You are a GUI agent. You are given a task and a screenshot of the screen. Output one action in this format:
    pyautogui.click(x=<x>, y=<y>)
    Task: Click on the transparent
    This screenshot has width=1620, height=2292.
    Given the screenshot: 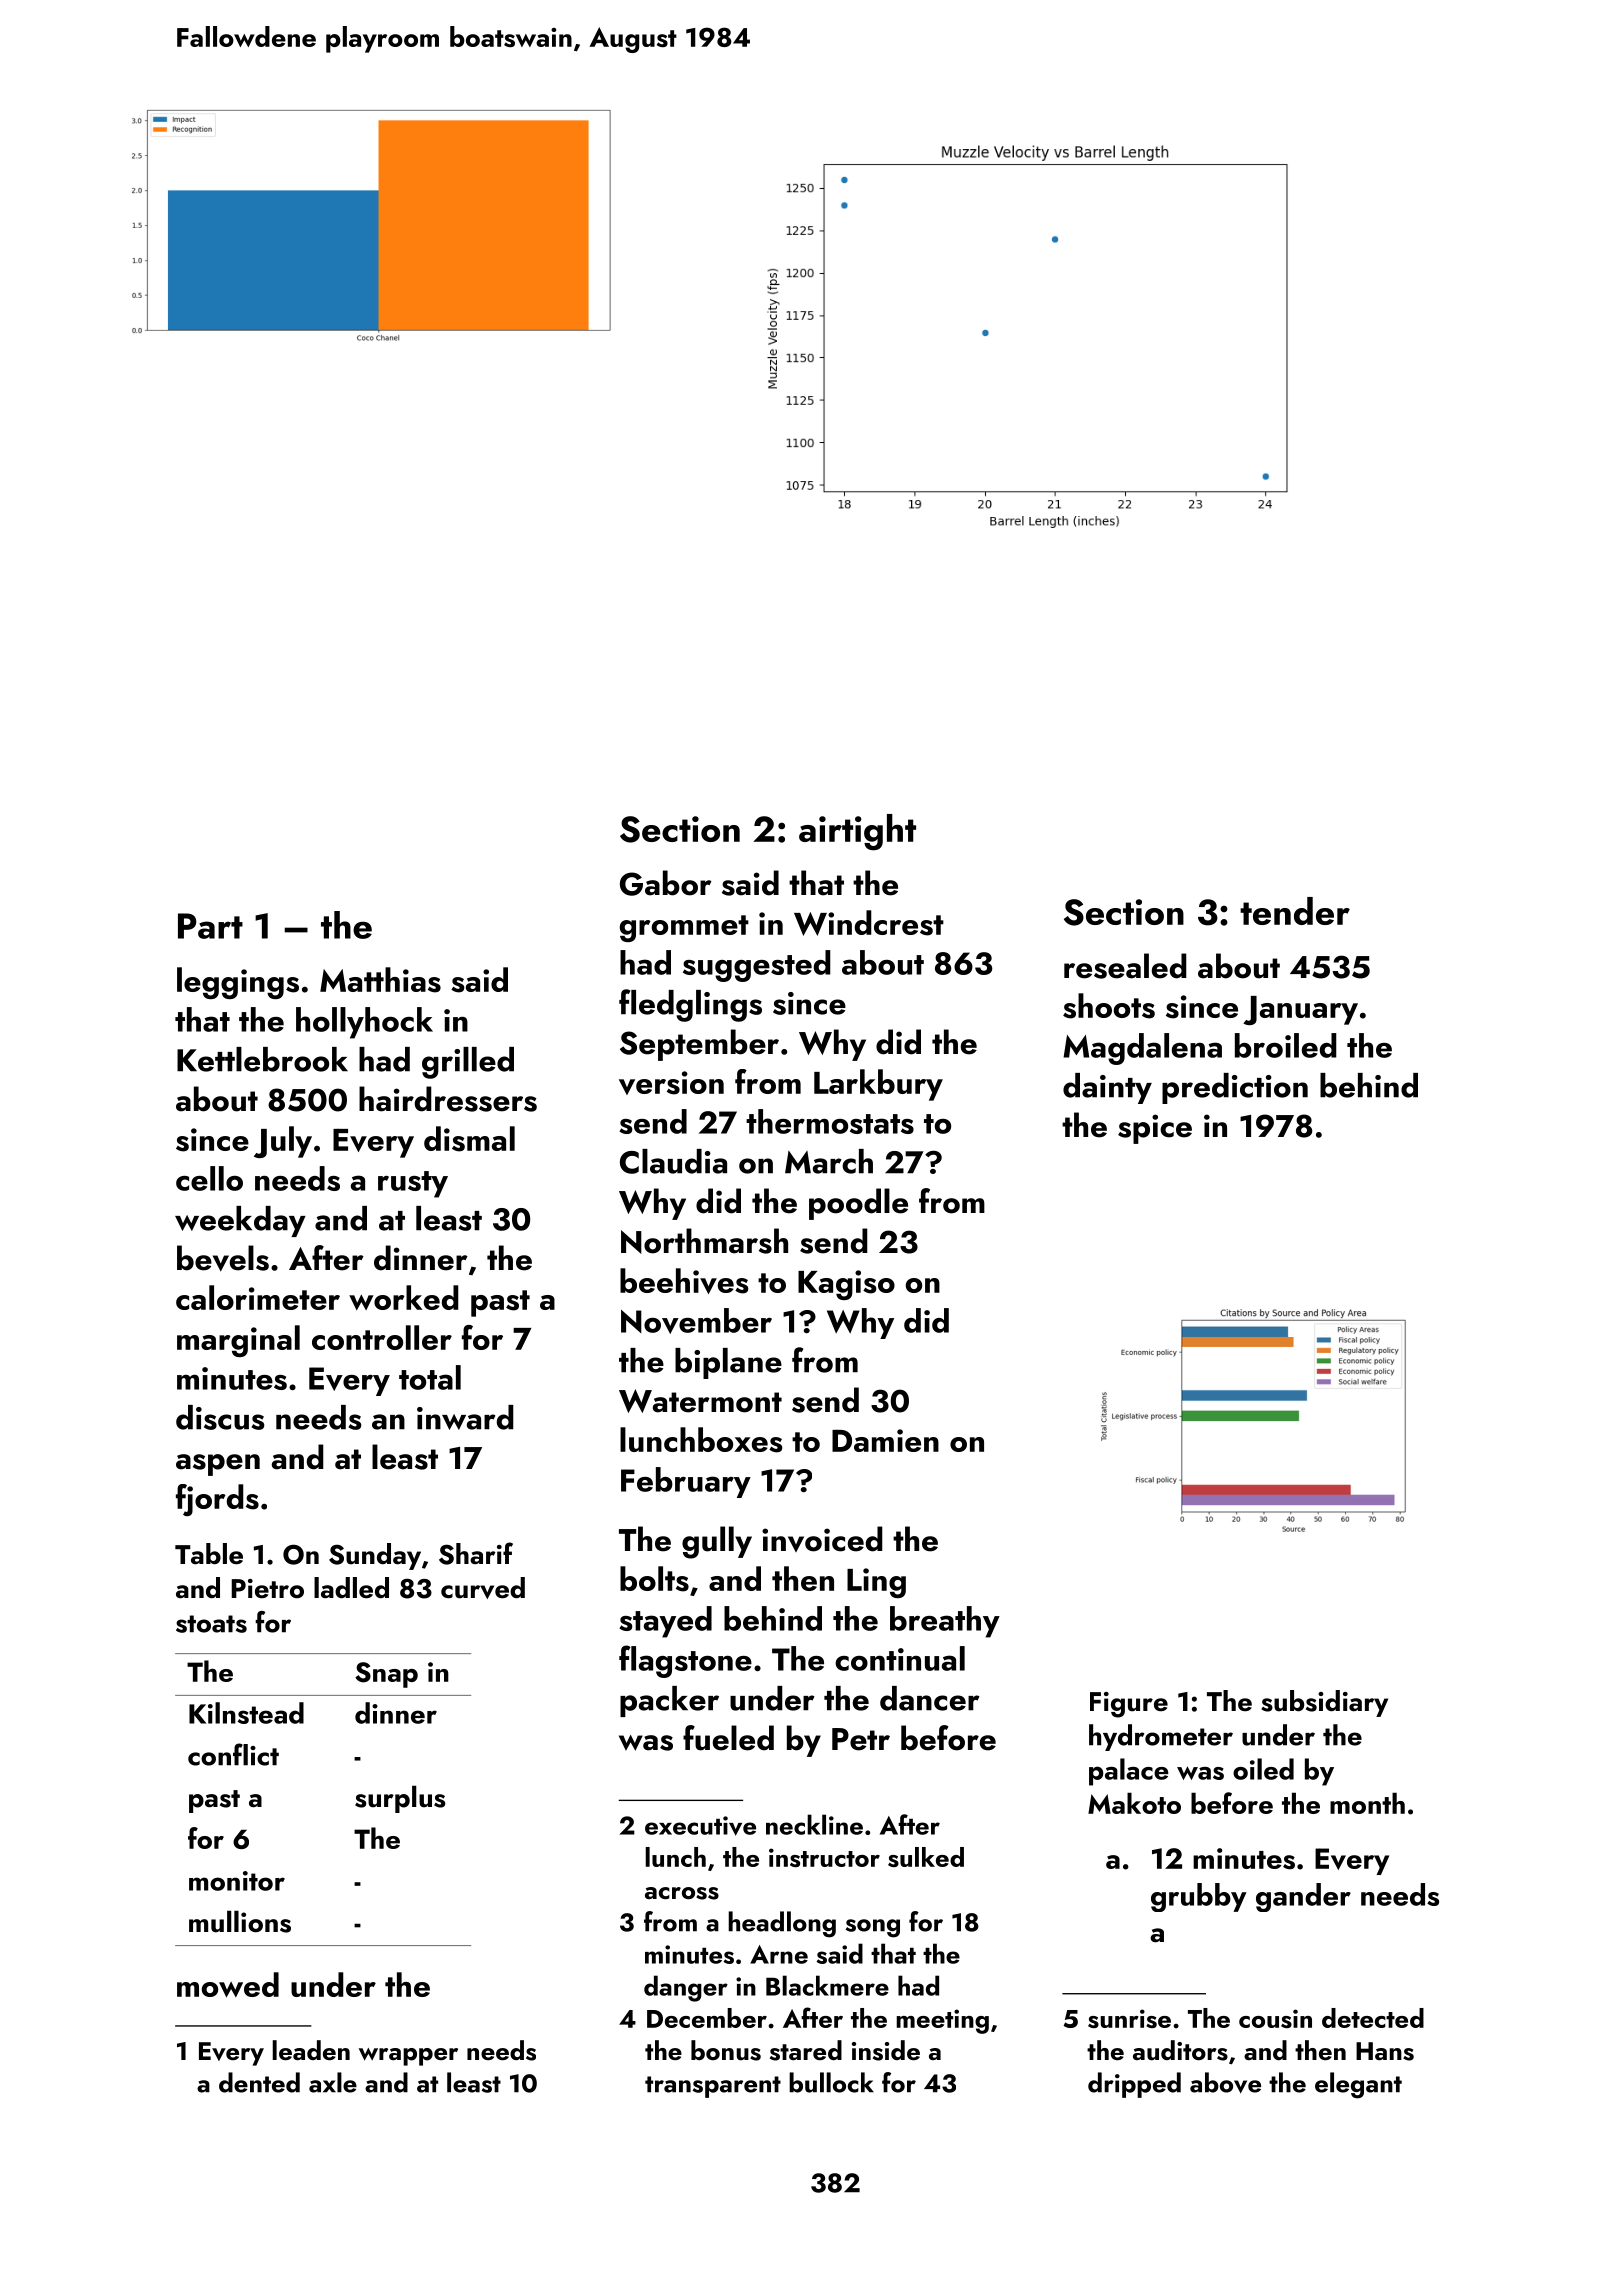 What is the action you would take?
    pyautogui.click(x=713, y=2087)
